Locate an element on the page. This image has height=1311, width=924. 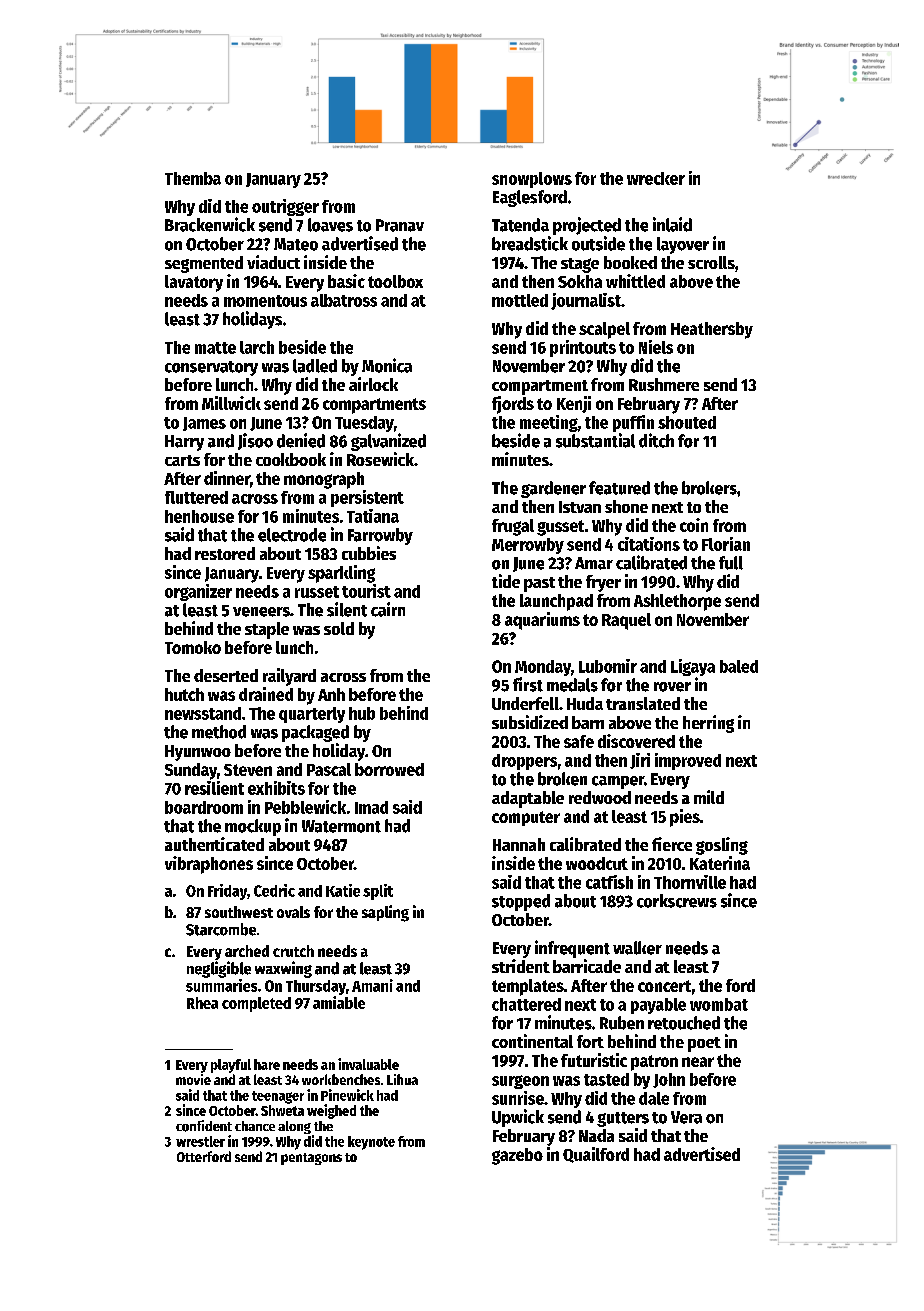
snowplows is located at coordinates (532, 180).
